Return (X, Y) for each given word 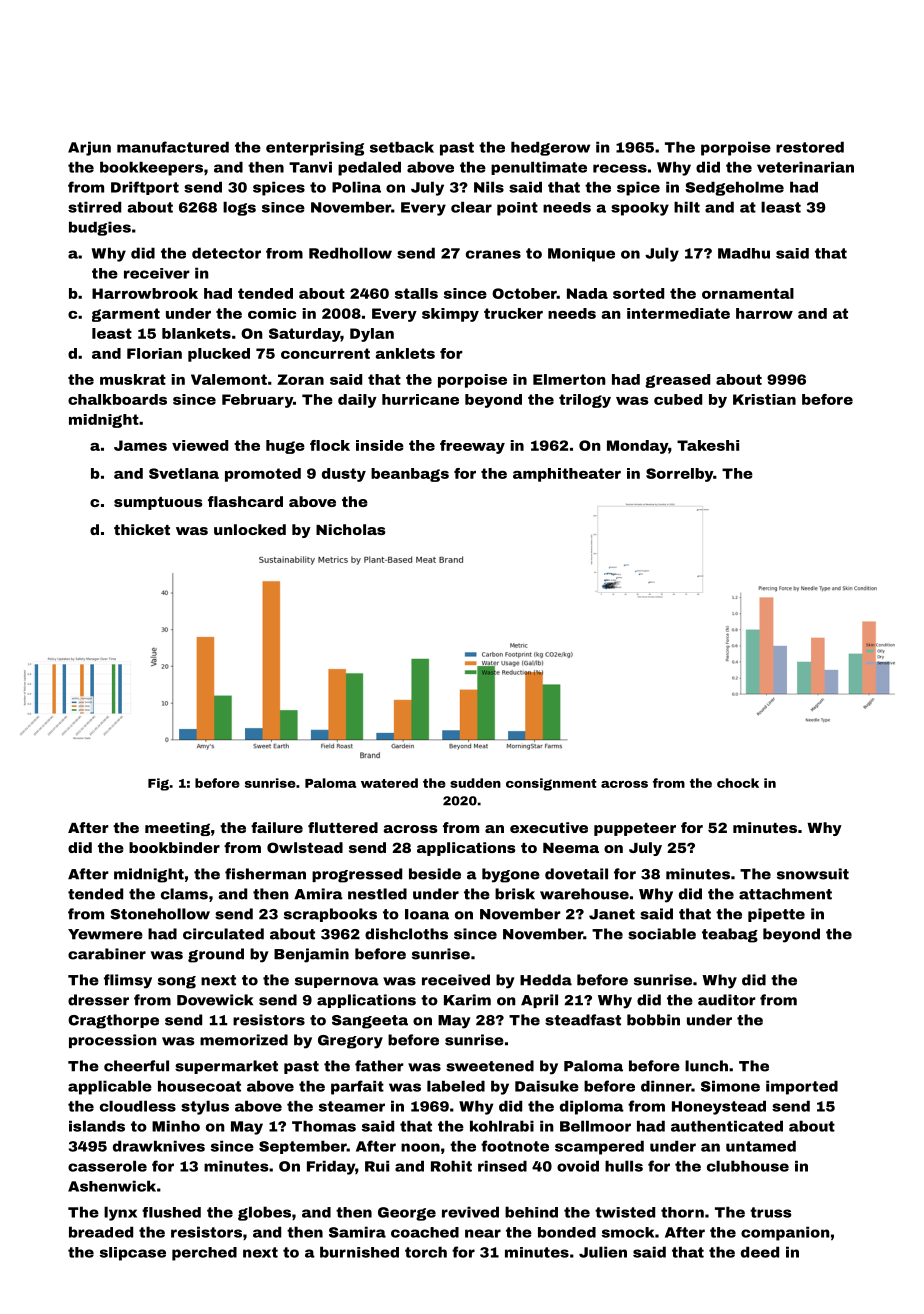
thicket (142, 529)
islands (97, 1126)
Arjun (89, 148)
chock (738, 783)
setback (402, 147)
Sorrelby (679, 475)
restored (810, 147)
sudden (475, 783)
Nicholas (351, 529)
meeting (177, 829)
